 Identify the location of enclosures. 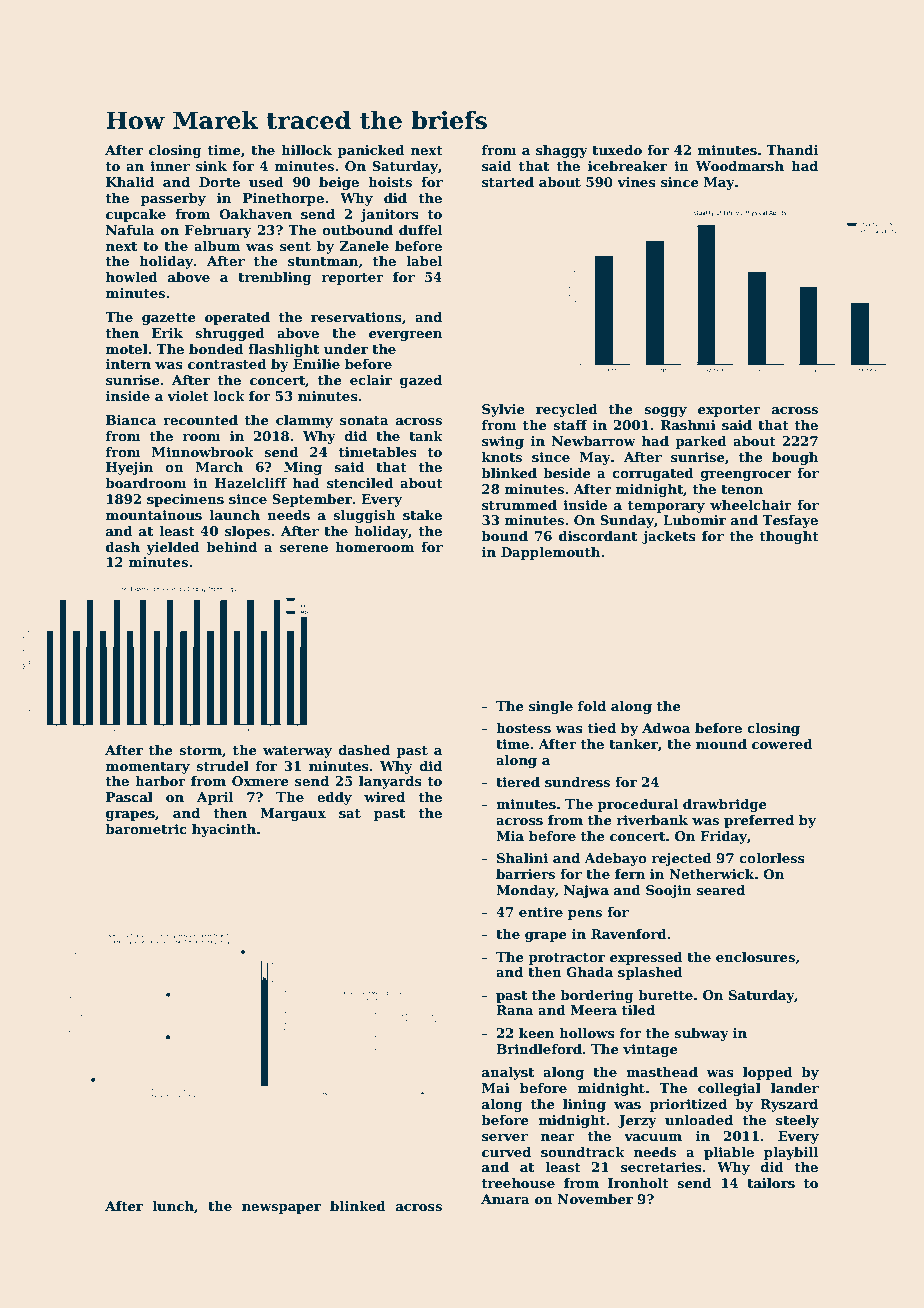
(755, 957).
